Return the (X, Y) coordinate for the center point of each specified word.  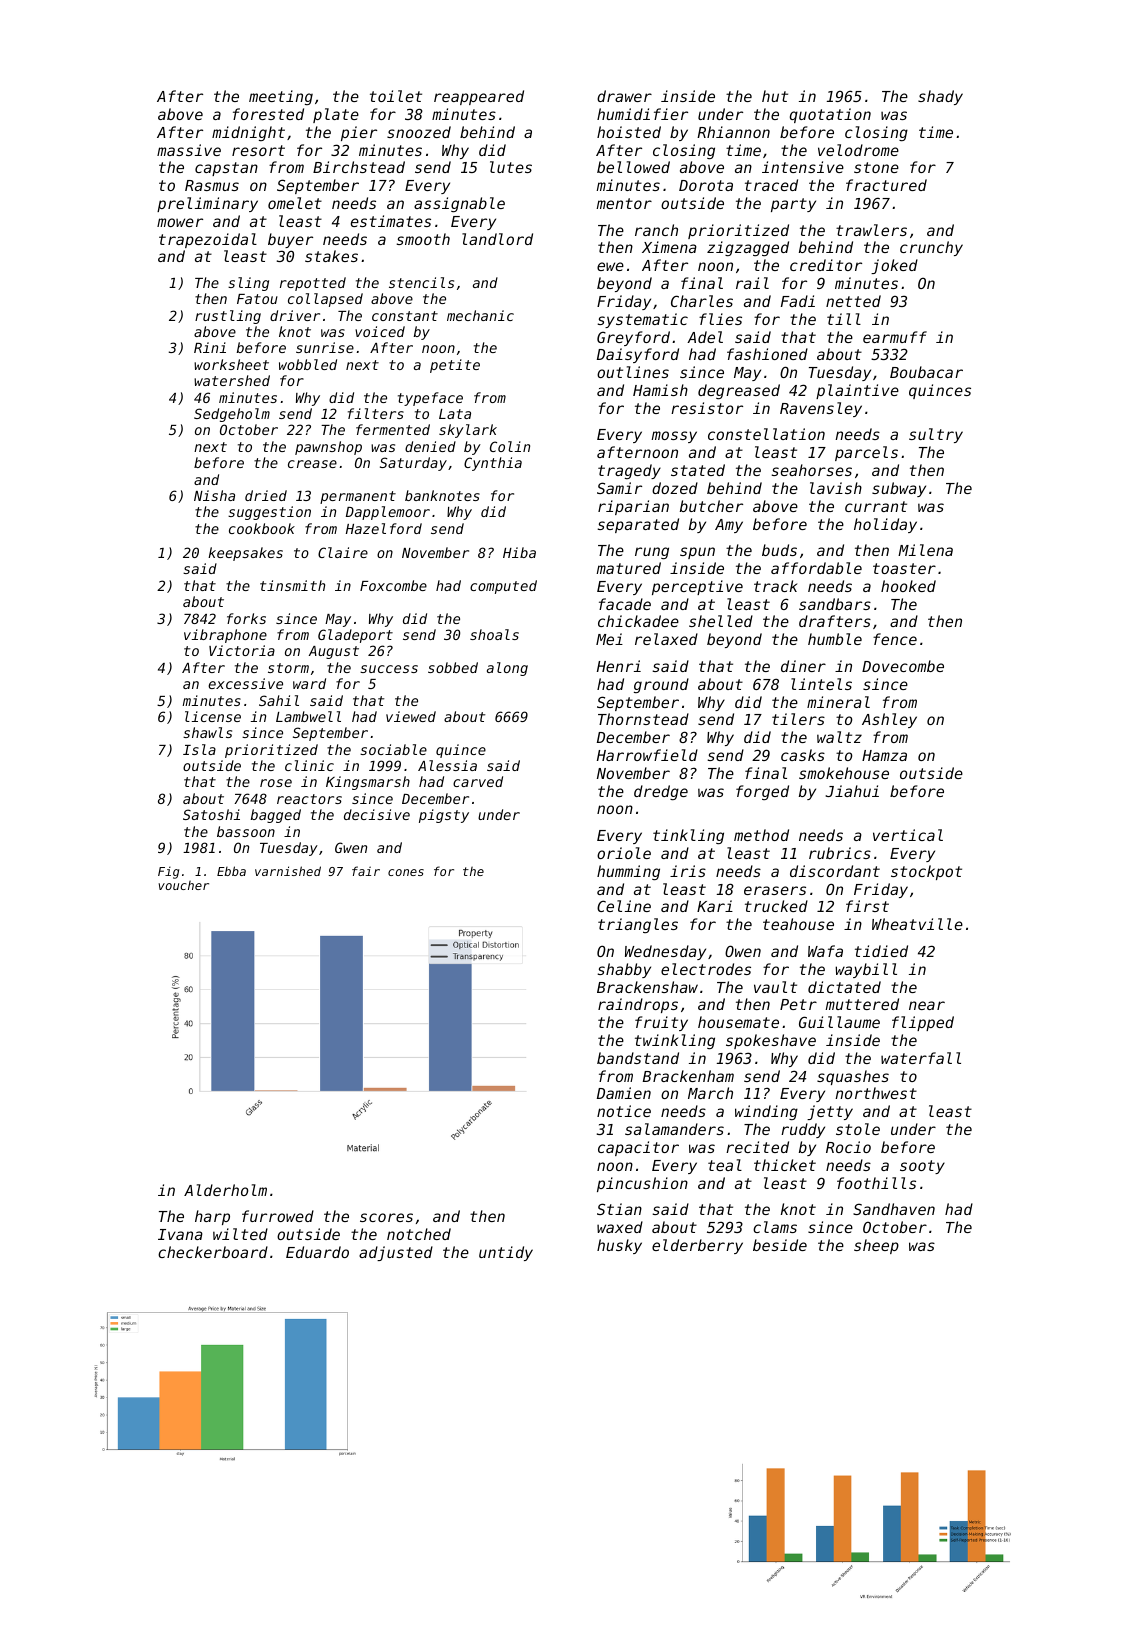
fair (366, 871)
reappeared (479, 97)
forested (268, 114)
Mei (609, 639)
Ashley (889, 720)
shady (940, 97)
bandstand (638, 1058)
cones (406, 872)
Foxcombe (393, 585)
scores (386, 1217)
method (761, 835)
